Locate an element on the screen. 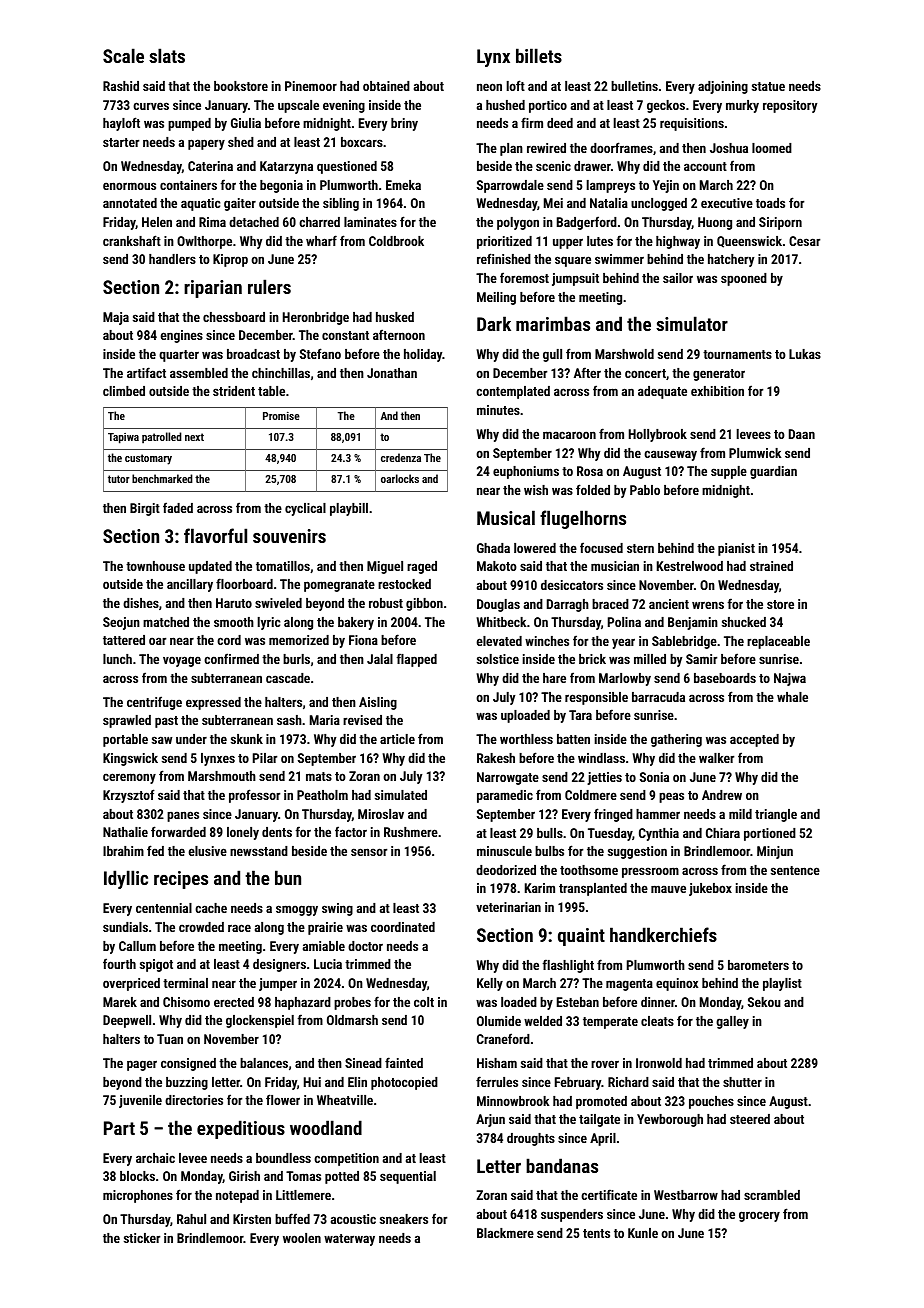 The width and height of the screenshot is (924, 1308). sailor is located at coordinates (678, 278).
